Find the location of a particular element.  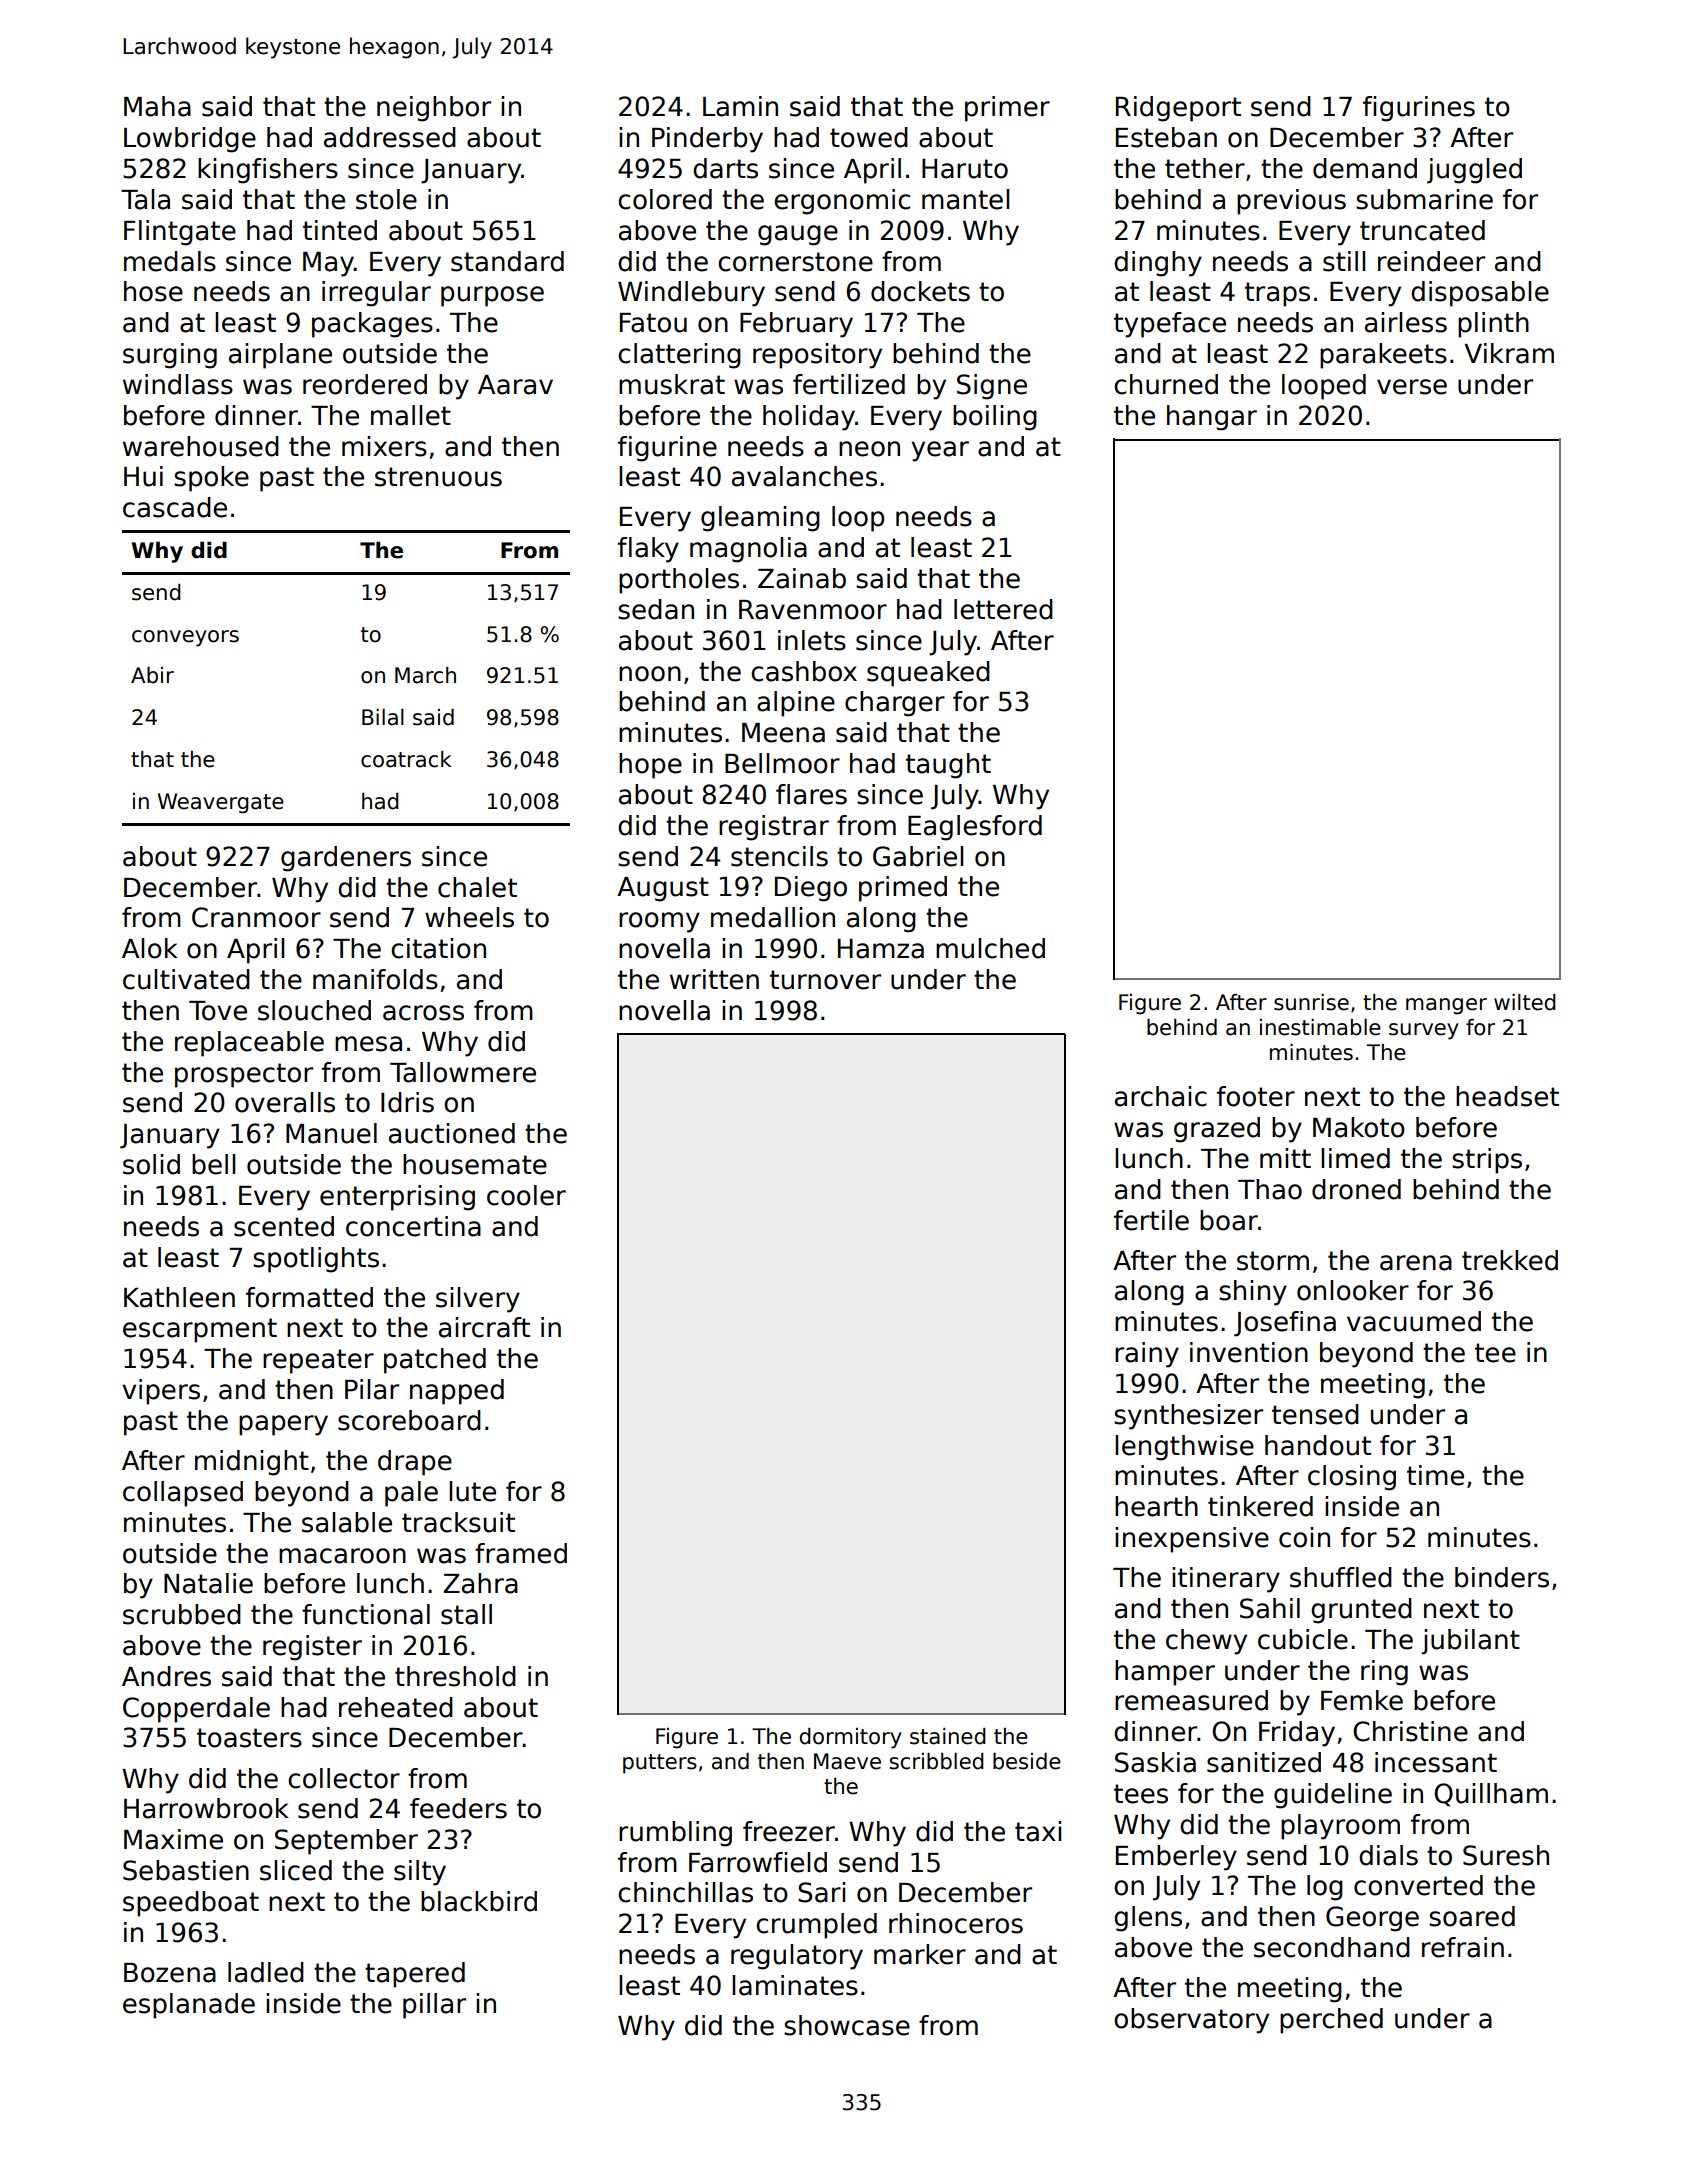

ergonomic is located at coordinates (842, 202).
